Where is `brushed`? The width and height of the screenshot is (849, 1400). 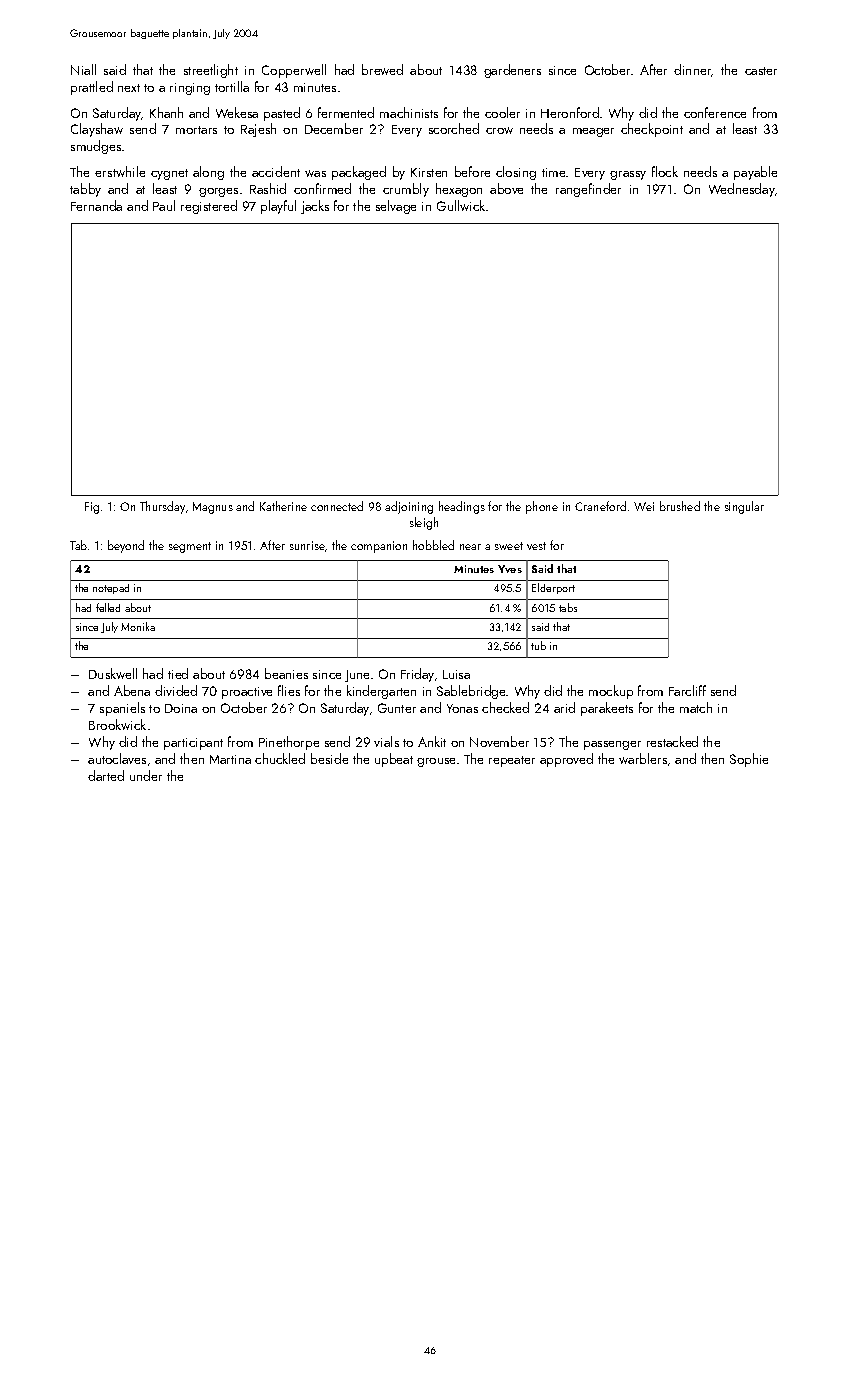
brushed is located at coordinates (680, 506).
